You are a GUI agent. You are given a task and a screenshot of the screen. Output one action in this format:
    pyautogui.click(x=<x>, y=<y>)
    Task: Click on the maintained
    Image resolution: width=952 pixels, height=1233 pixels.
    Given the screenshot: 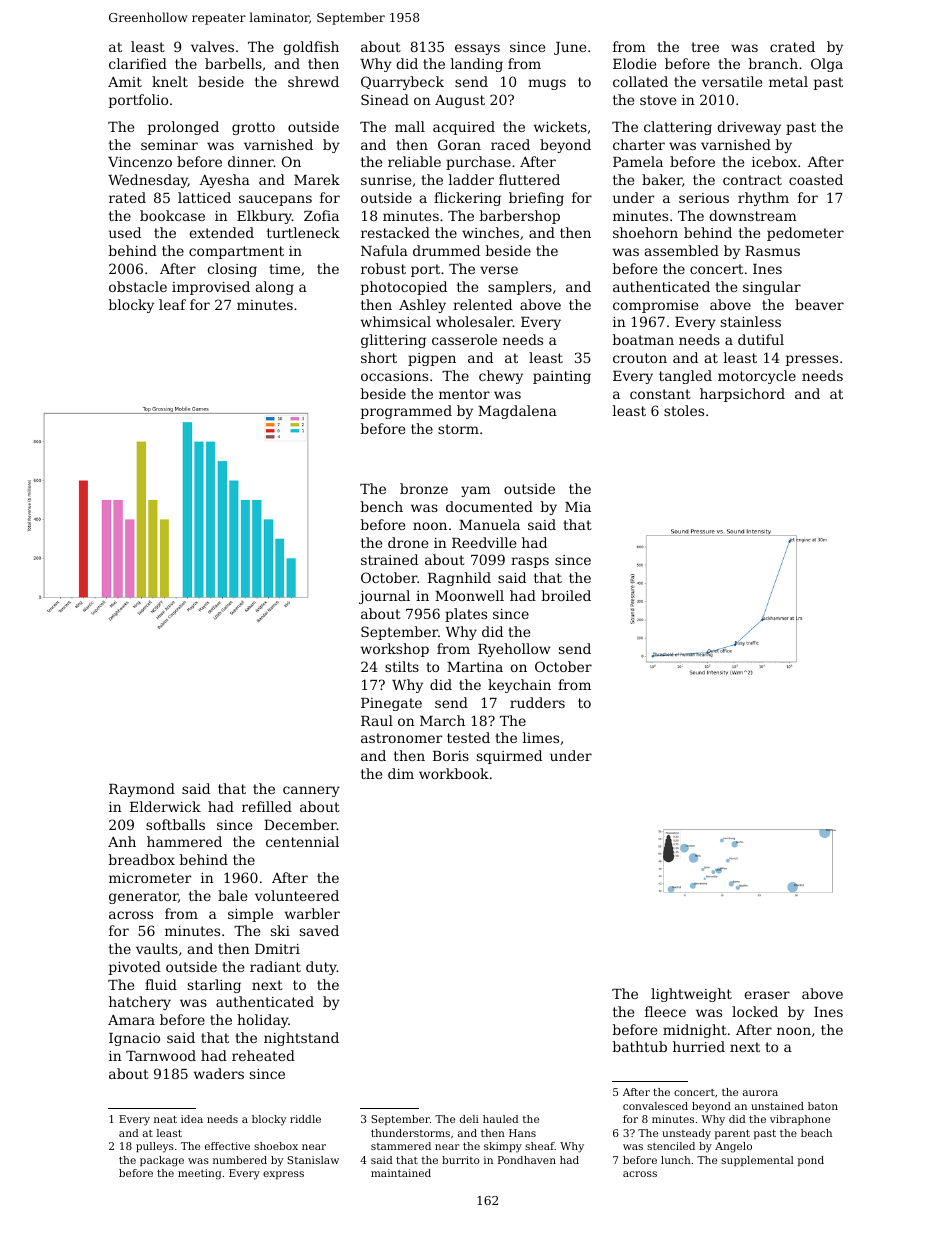 What is the action you would take?
    pyautogui.click(x=401, y=1173)
